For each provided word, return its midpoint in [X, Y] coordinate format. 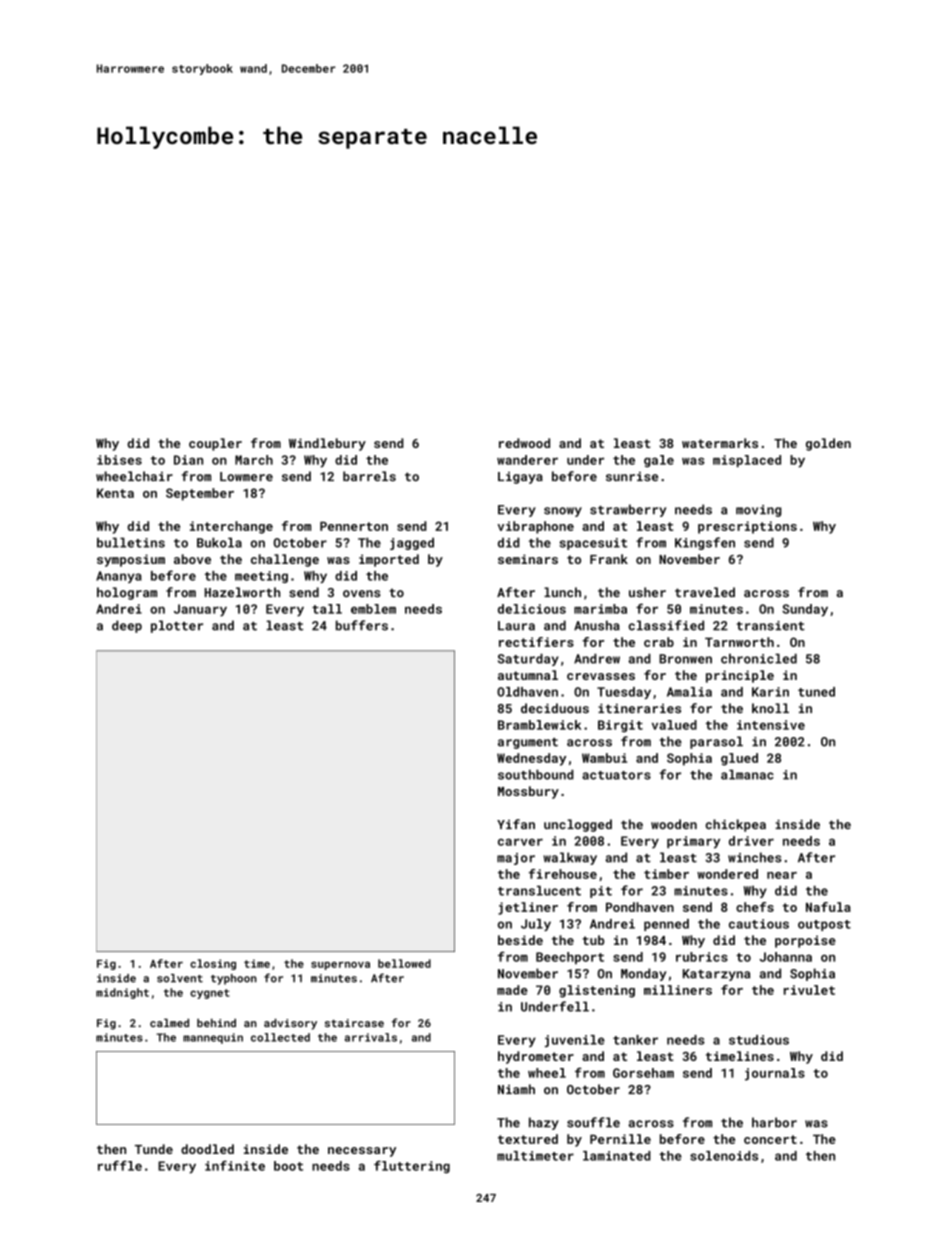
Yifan [516, 824]
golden [828, 444]
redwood [524, 443]
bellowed [404, 963]
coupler [215, 444]
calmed [169, 1022]
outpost [824, 925]
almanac [747, 774]
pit [601, 892]
